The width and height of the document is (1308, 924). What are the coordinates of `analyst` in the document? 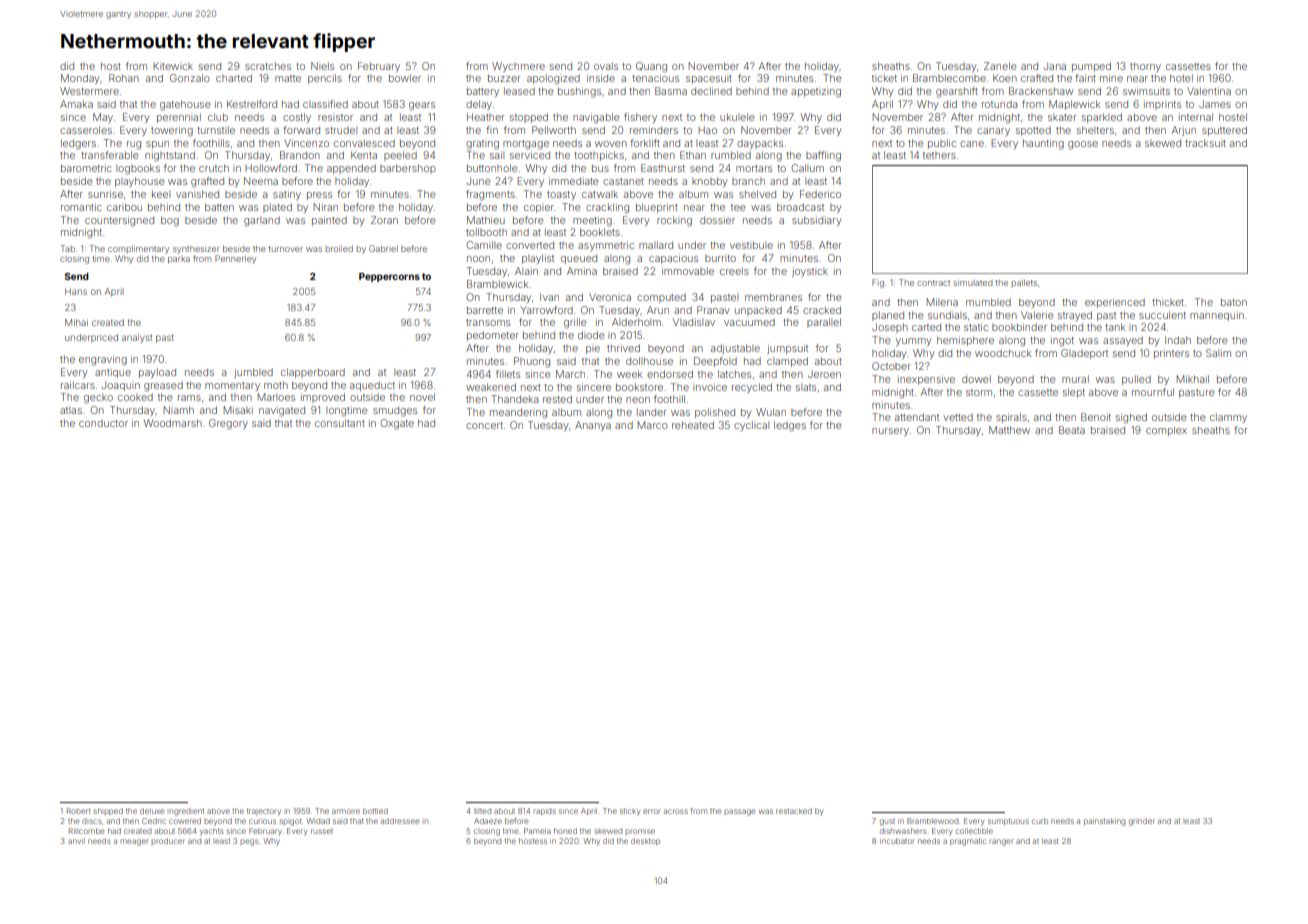 It's located at (137, 338).
